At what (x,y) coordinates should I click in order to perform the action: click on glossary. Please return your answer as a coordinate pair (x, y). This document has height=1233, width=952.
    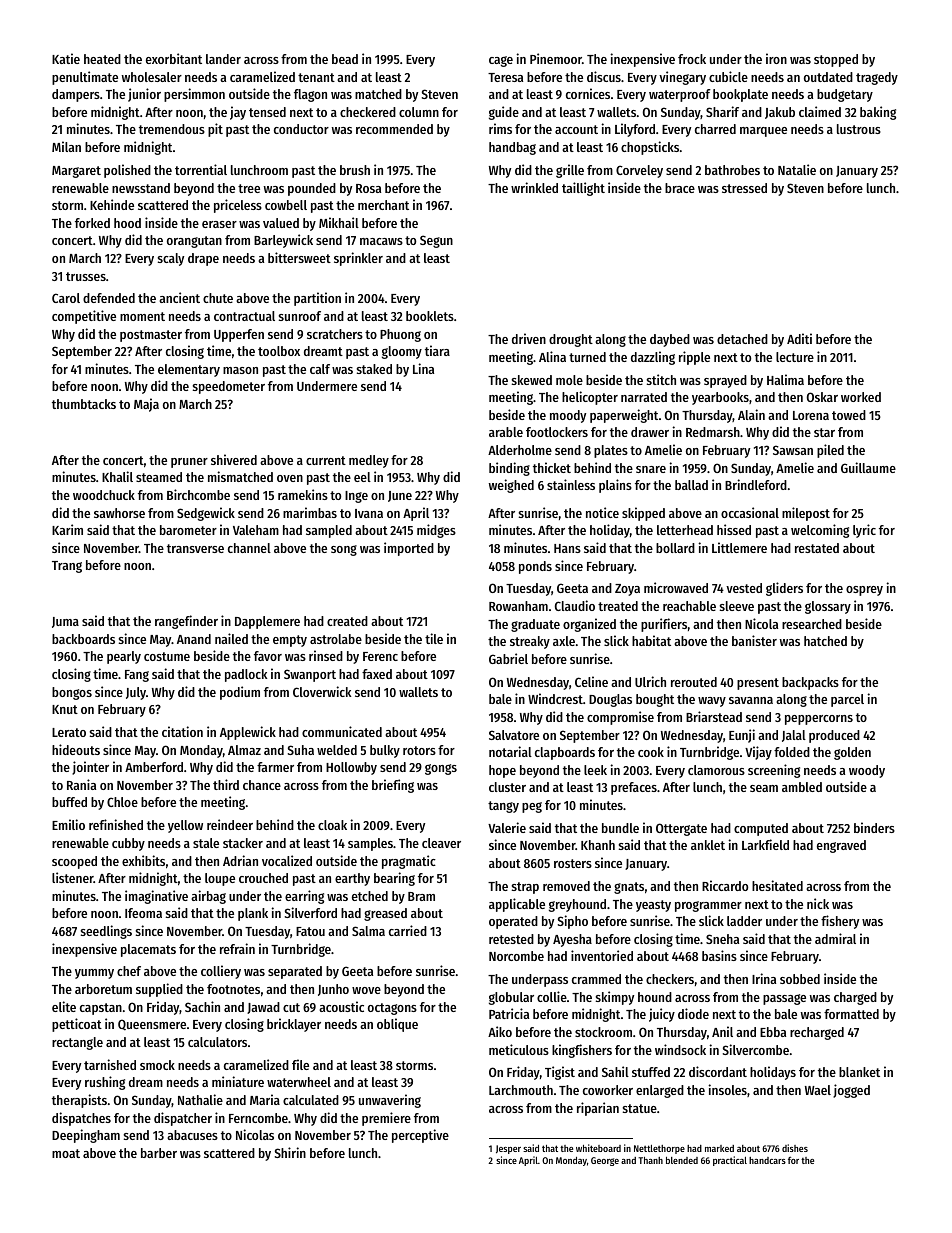
    Looking at the image, I should click on (828, 607).
